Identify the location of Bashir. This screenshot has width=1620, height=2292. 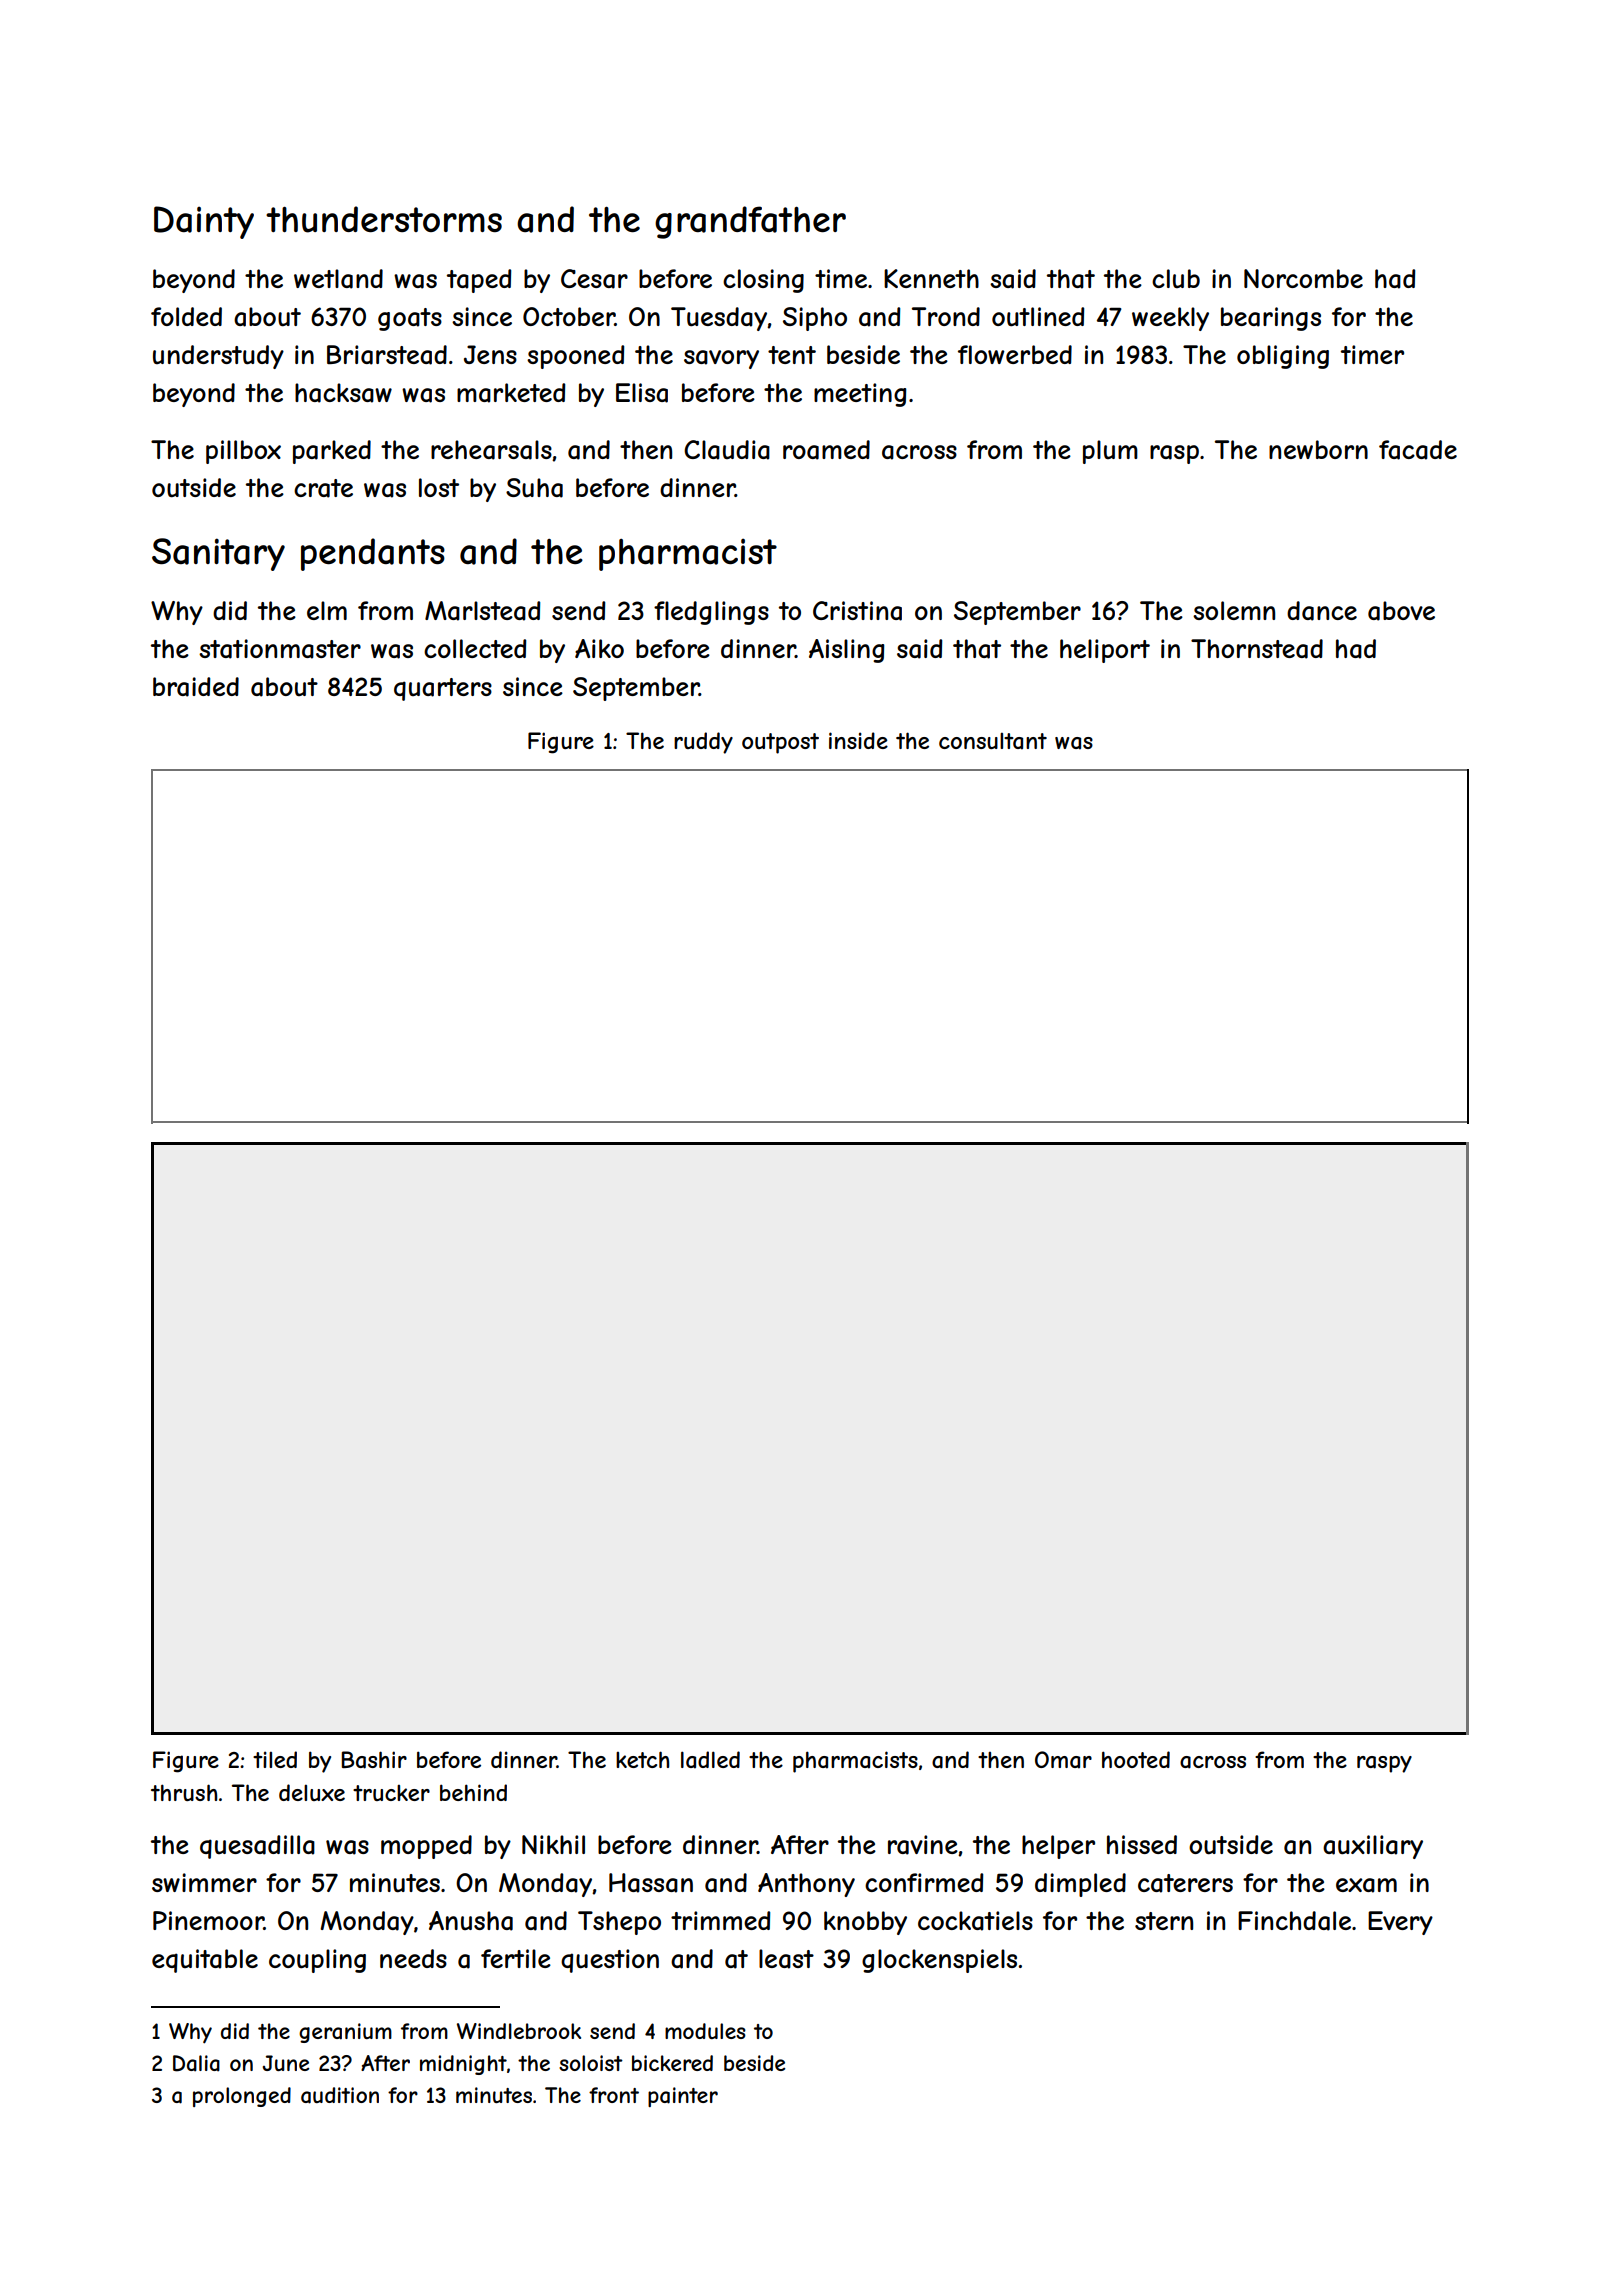
(374, 1760).
